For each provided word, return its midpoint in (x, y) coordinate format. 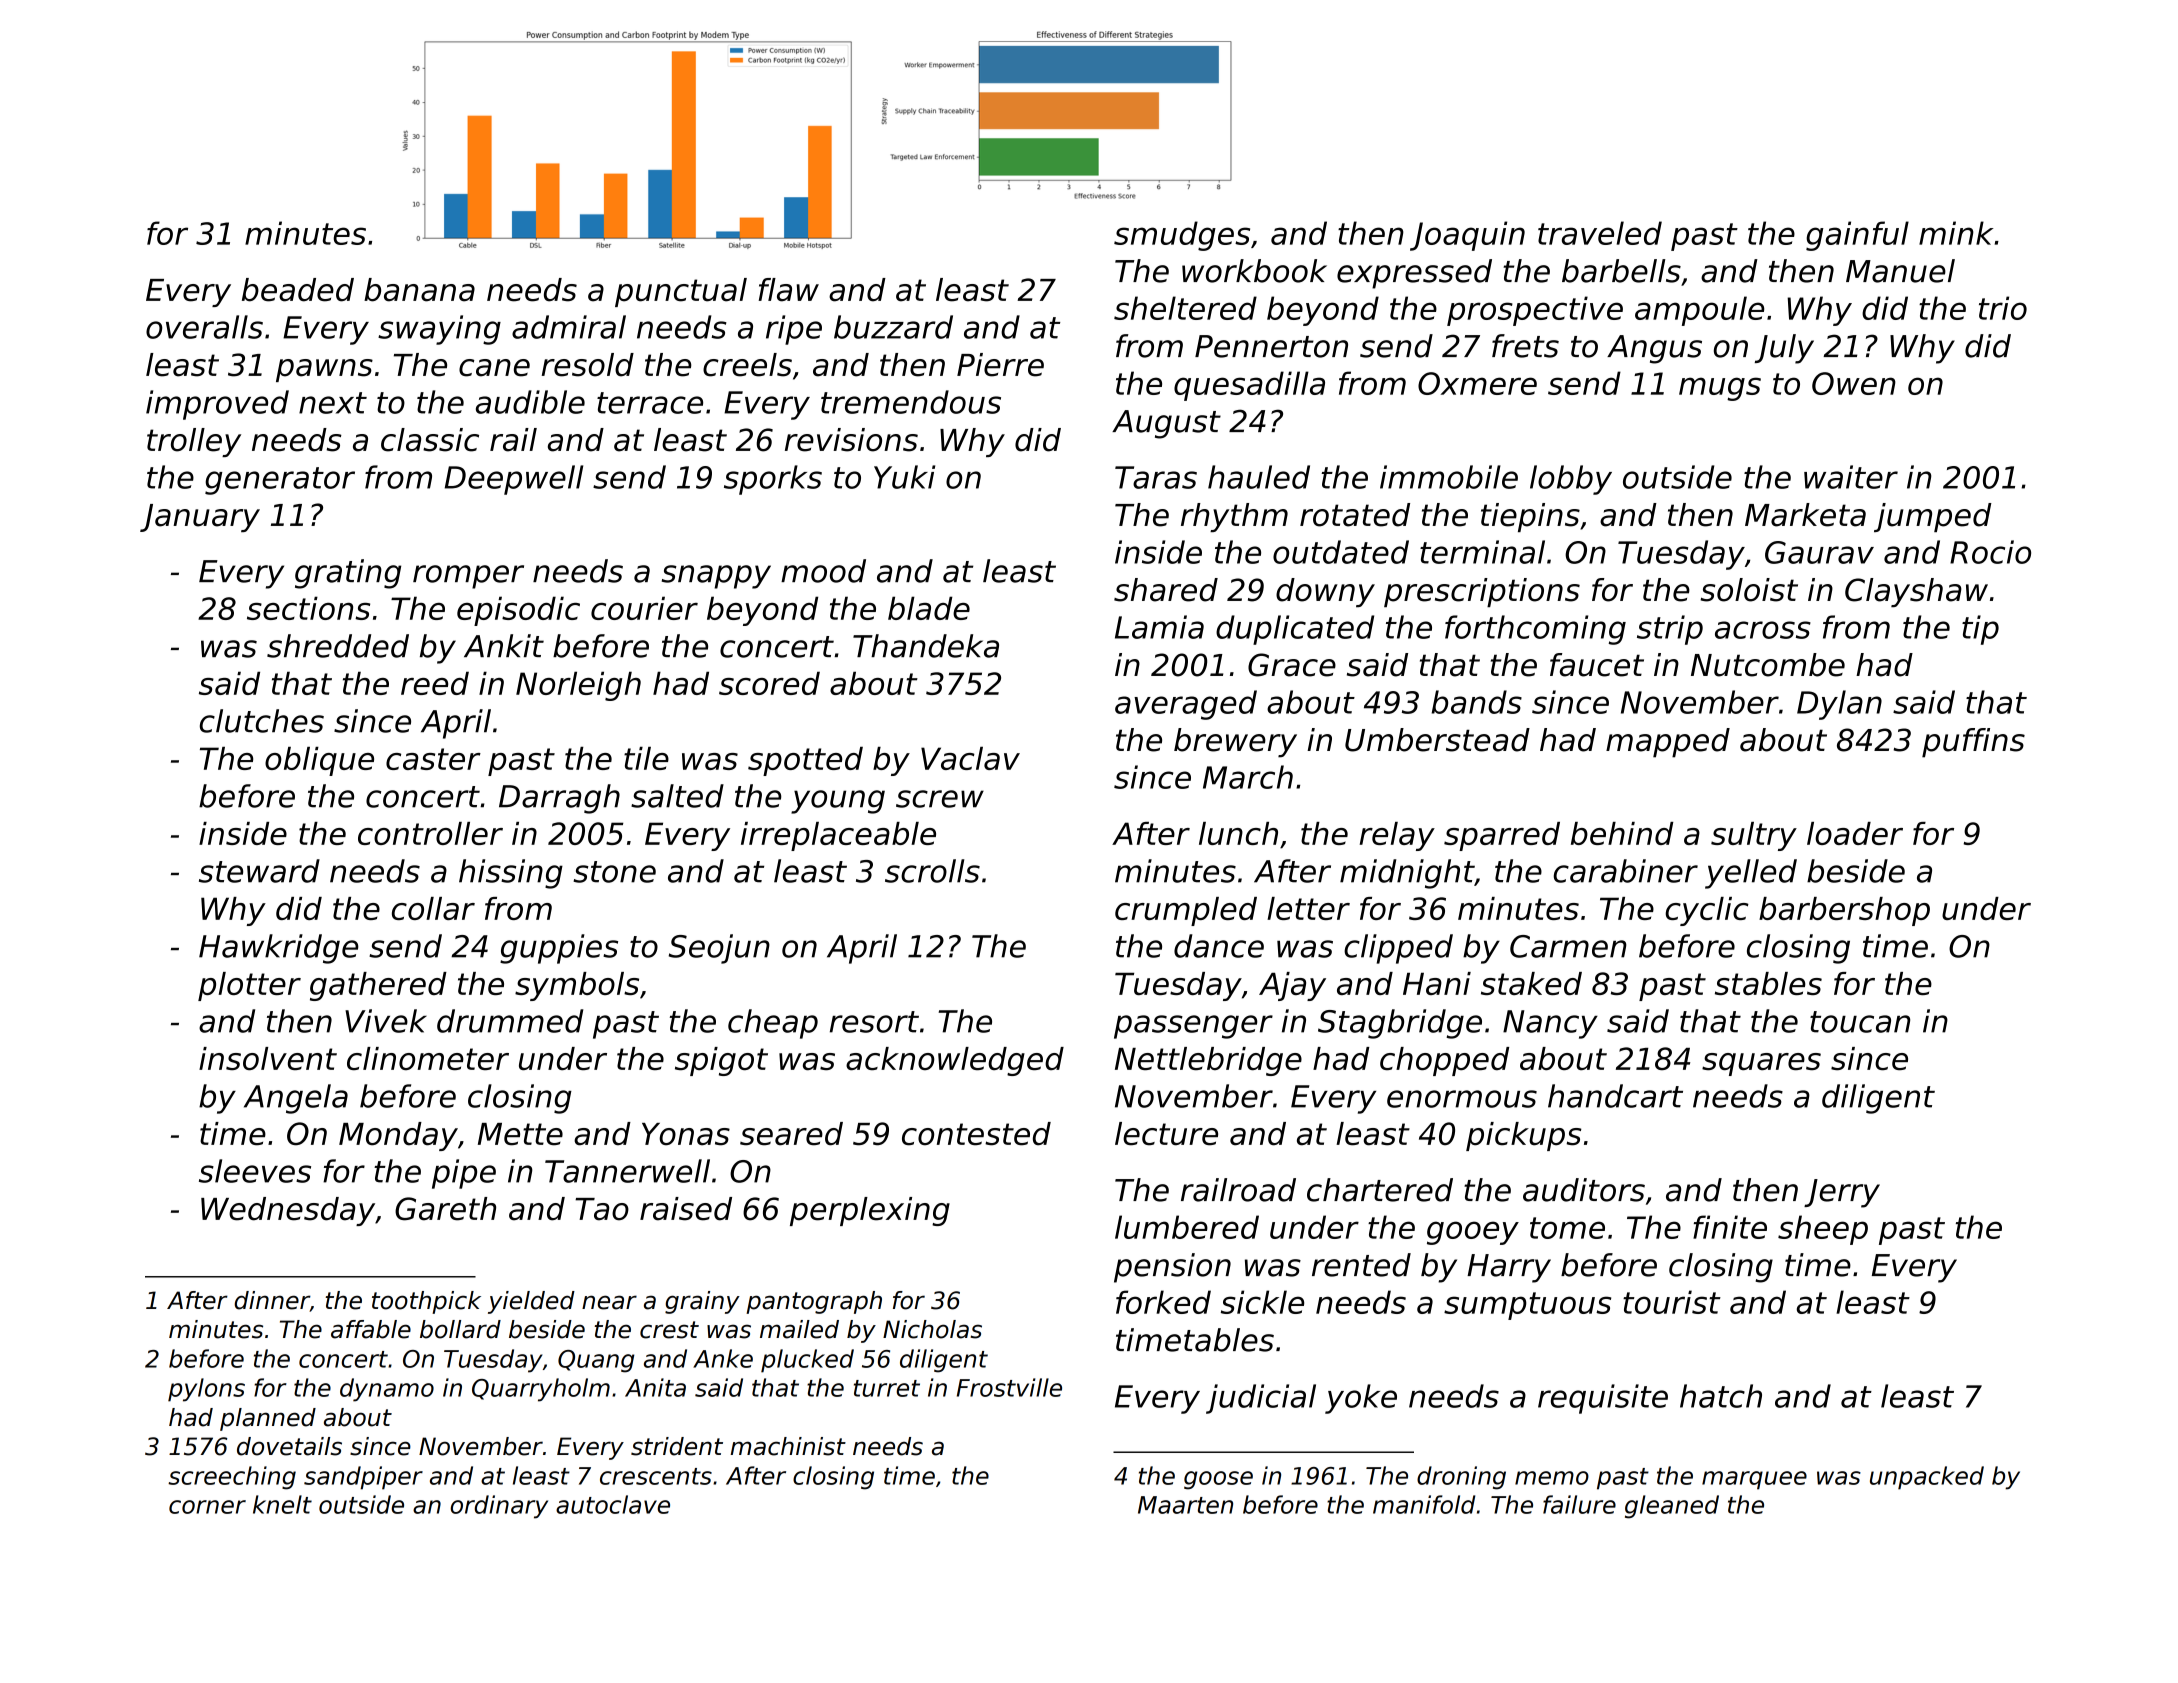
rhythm (1234, 517)
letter (1308, 908)
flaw (788, 290)
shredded (338, 646)
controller (430, 833)
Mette (520, 1134)
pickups (1524, 1136)
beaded (298, 290)
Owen (1854, 383)
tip (1980, 630)
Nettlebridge (1208, 1061)
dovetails (289, 1446)
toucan (1860, 1022)
